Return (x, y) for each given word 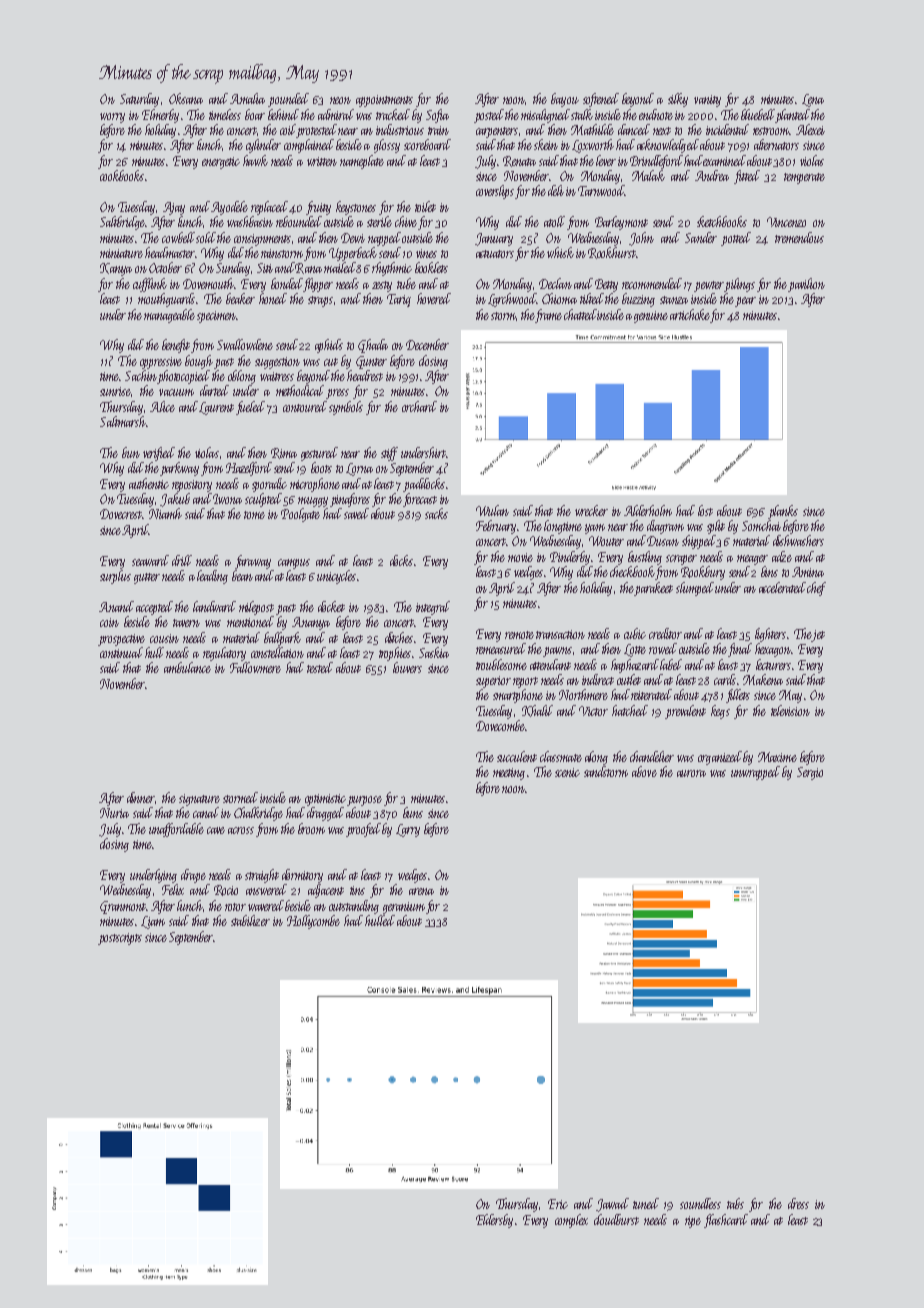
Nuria (114, 813)
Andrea (712, 175)
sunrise (115, 391)
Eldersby (494, 1221)
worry (112, 118)
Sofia (437, 116)
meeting (509, 774)
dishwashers (798, 540)
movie (520, 557)
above (644, 771)
